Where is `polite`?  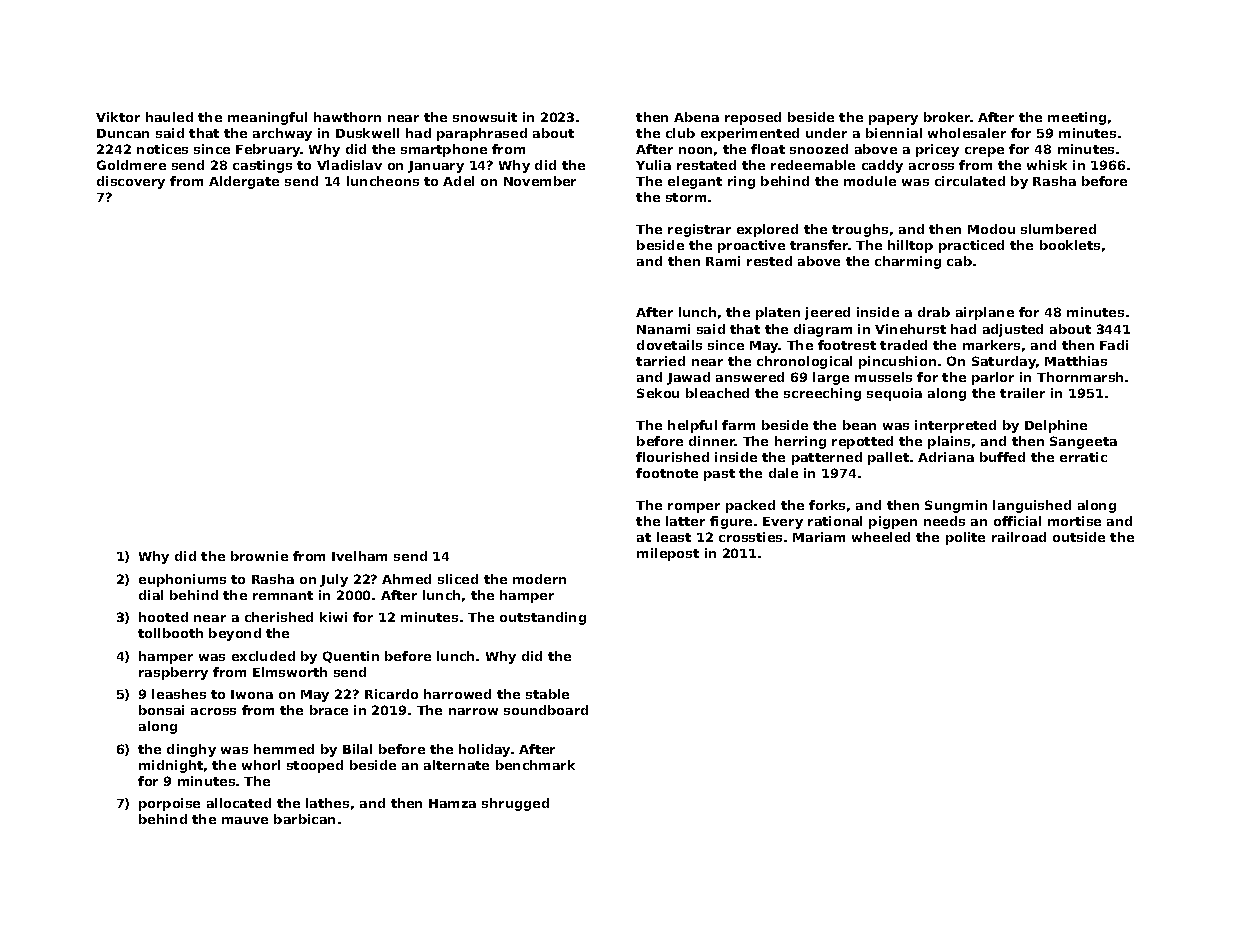
polite is located at coordinates (965, 538).
